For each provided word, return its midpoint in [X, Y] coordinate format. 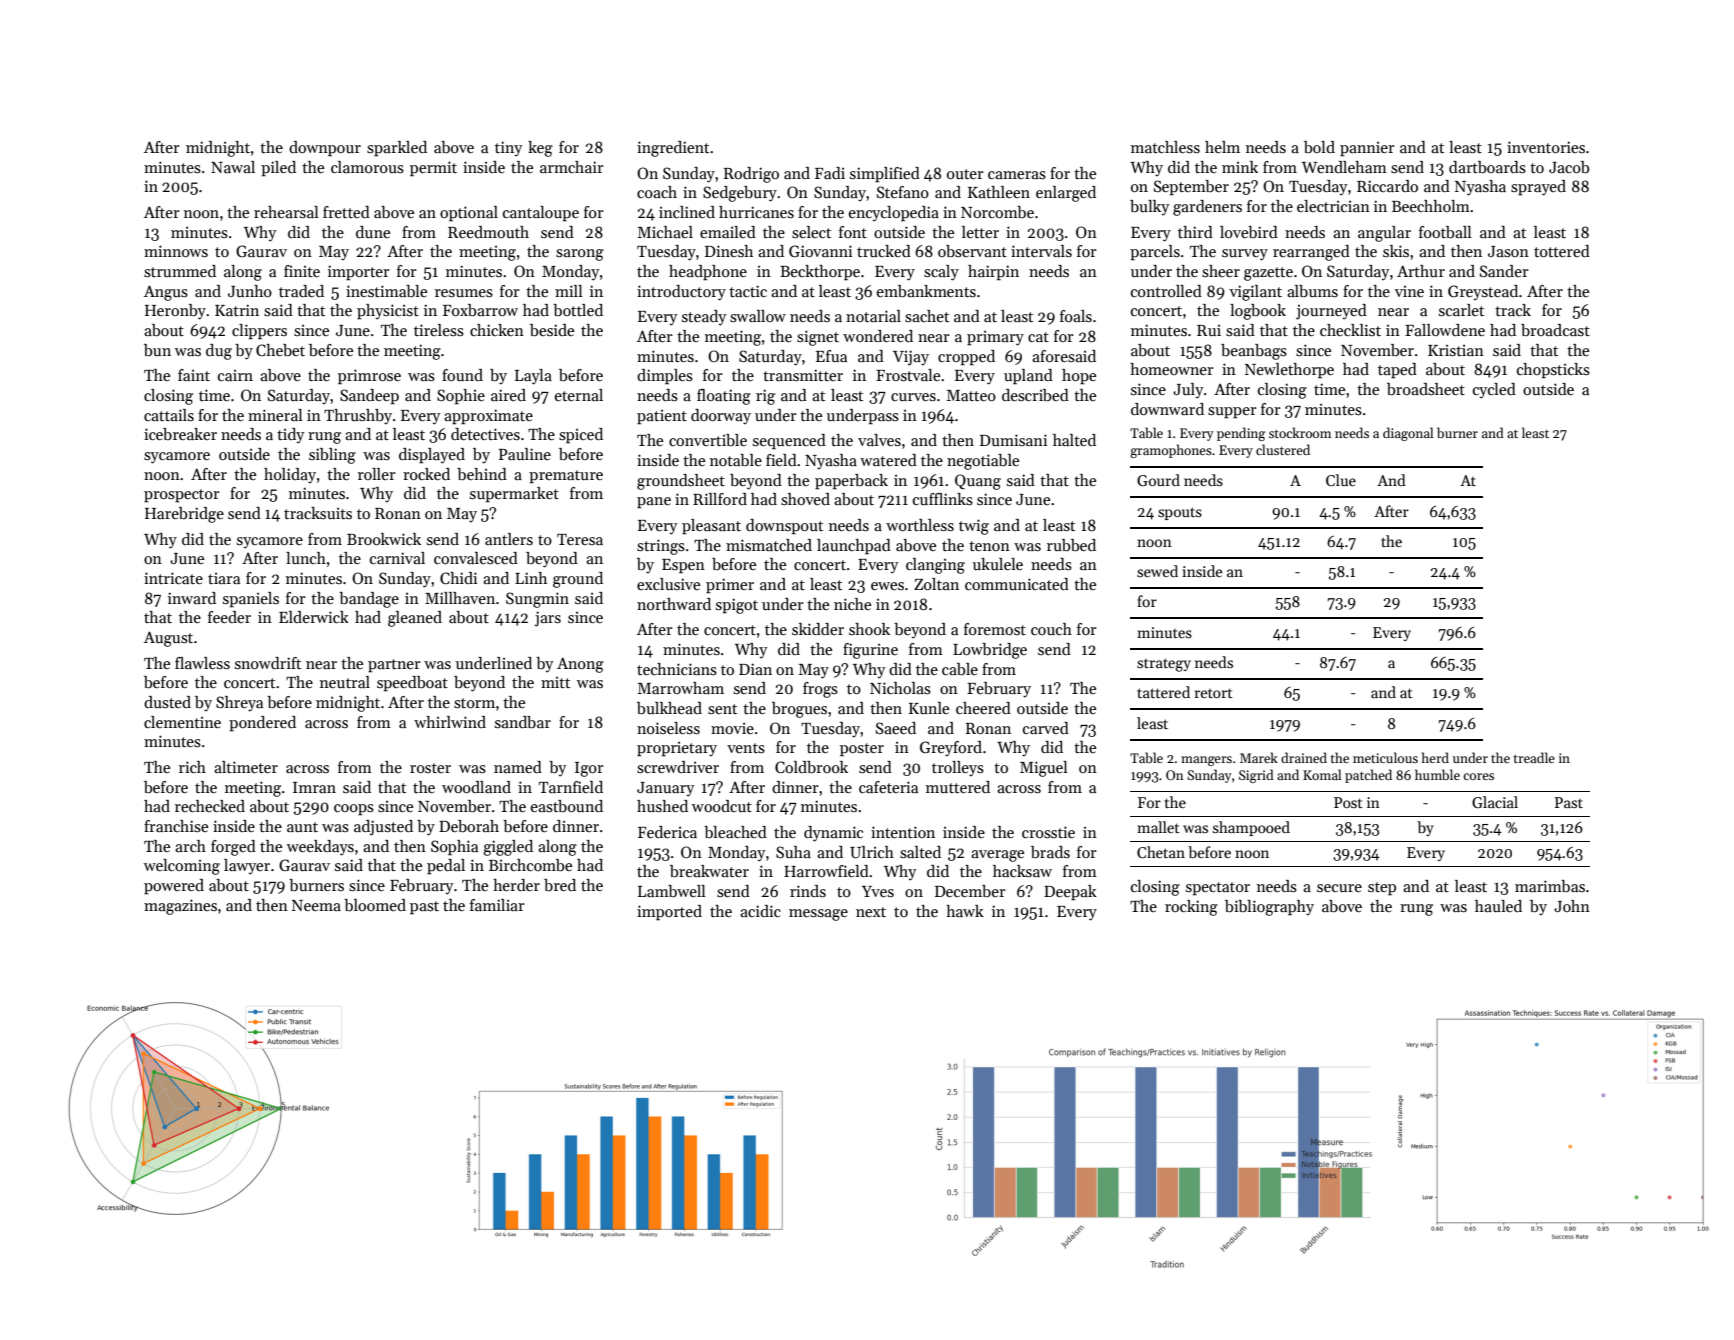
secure [1339, 888]
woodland [476, 787]
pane [654, 503]
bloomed [375, 905]
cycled [1494, 391]
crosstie [1048, 832]
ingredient [673, 149]
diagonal [1408, 434]
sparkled [397, 149]
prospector [182, 496]
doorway [721, 417]
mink [1240, 167]
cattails [169, 415]
